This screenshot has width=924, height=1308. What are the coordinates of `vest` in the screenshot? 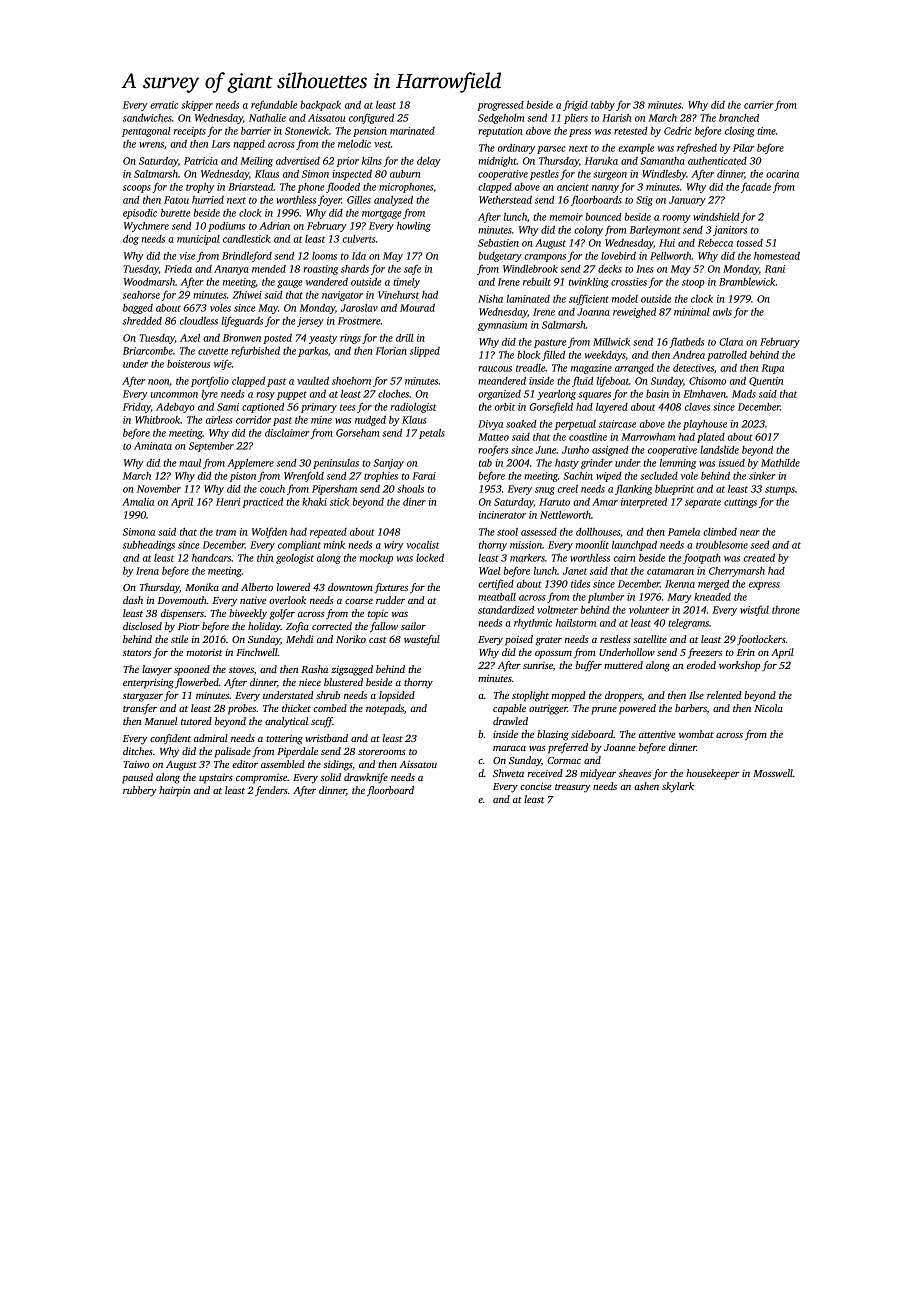 It's located at (382, 144).
